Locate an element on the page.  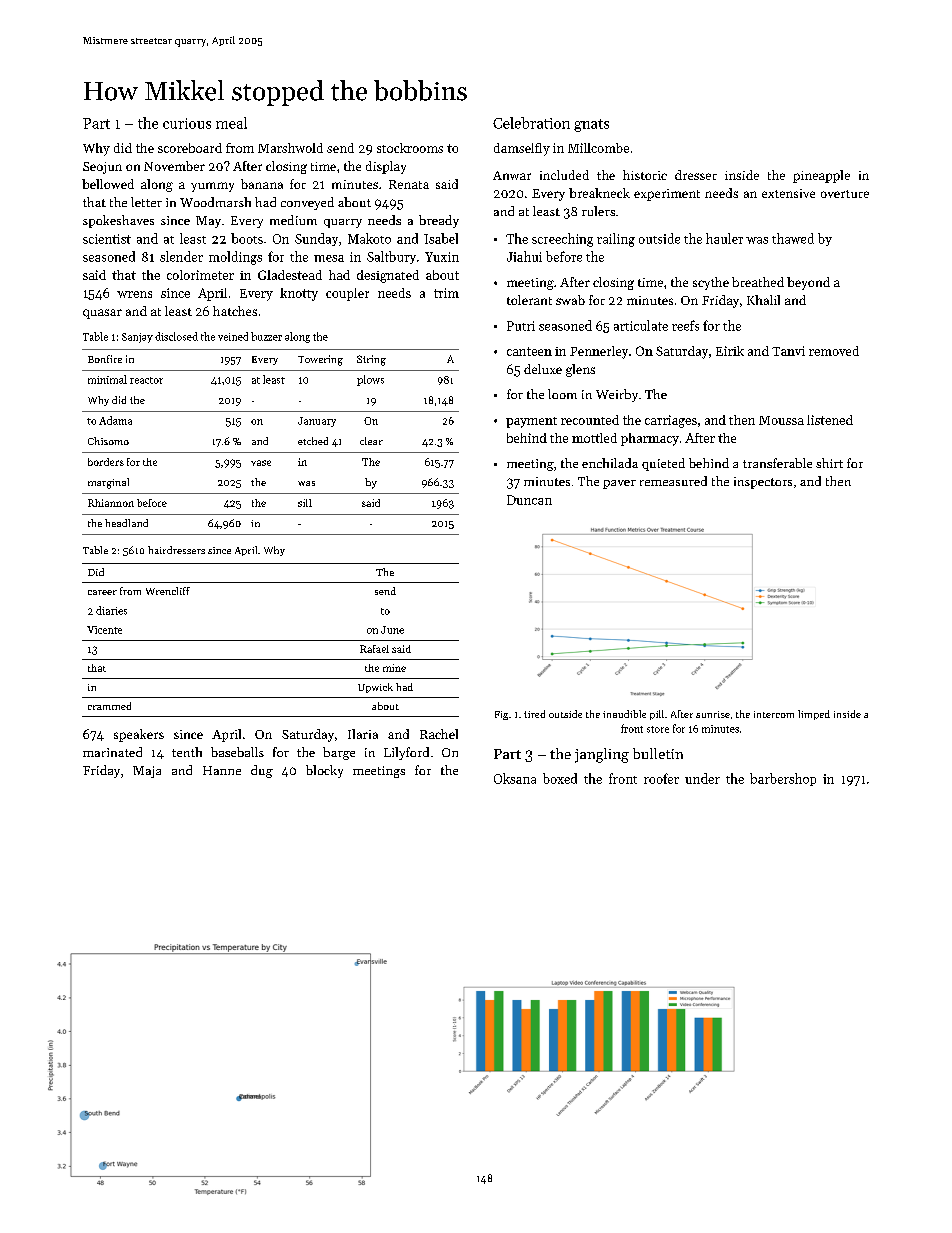
tired is located at coordinates (534, 714).
